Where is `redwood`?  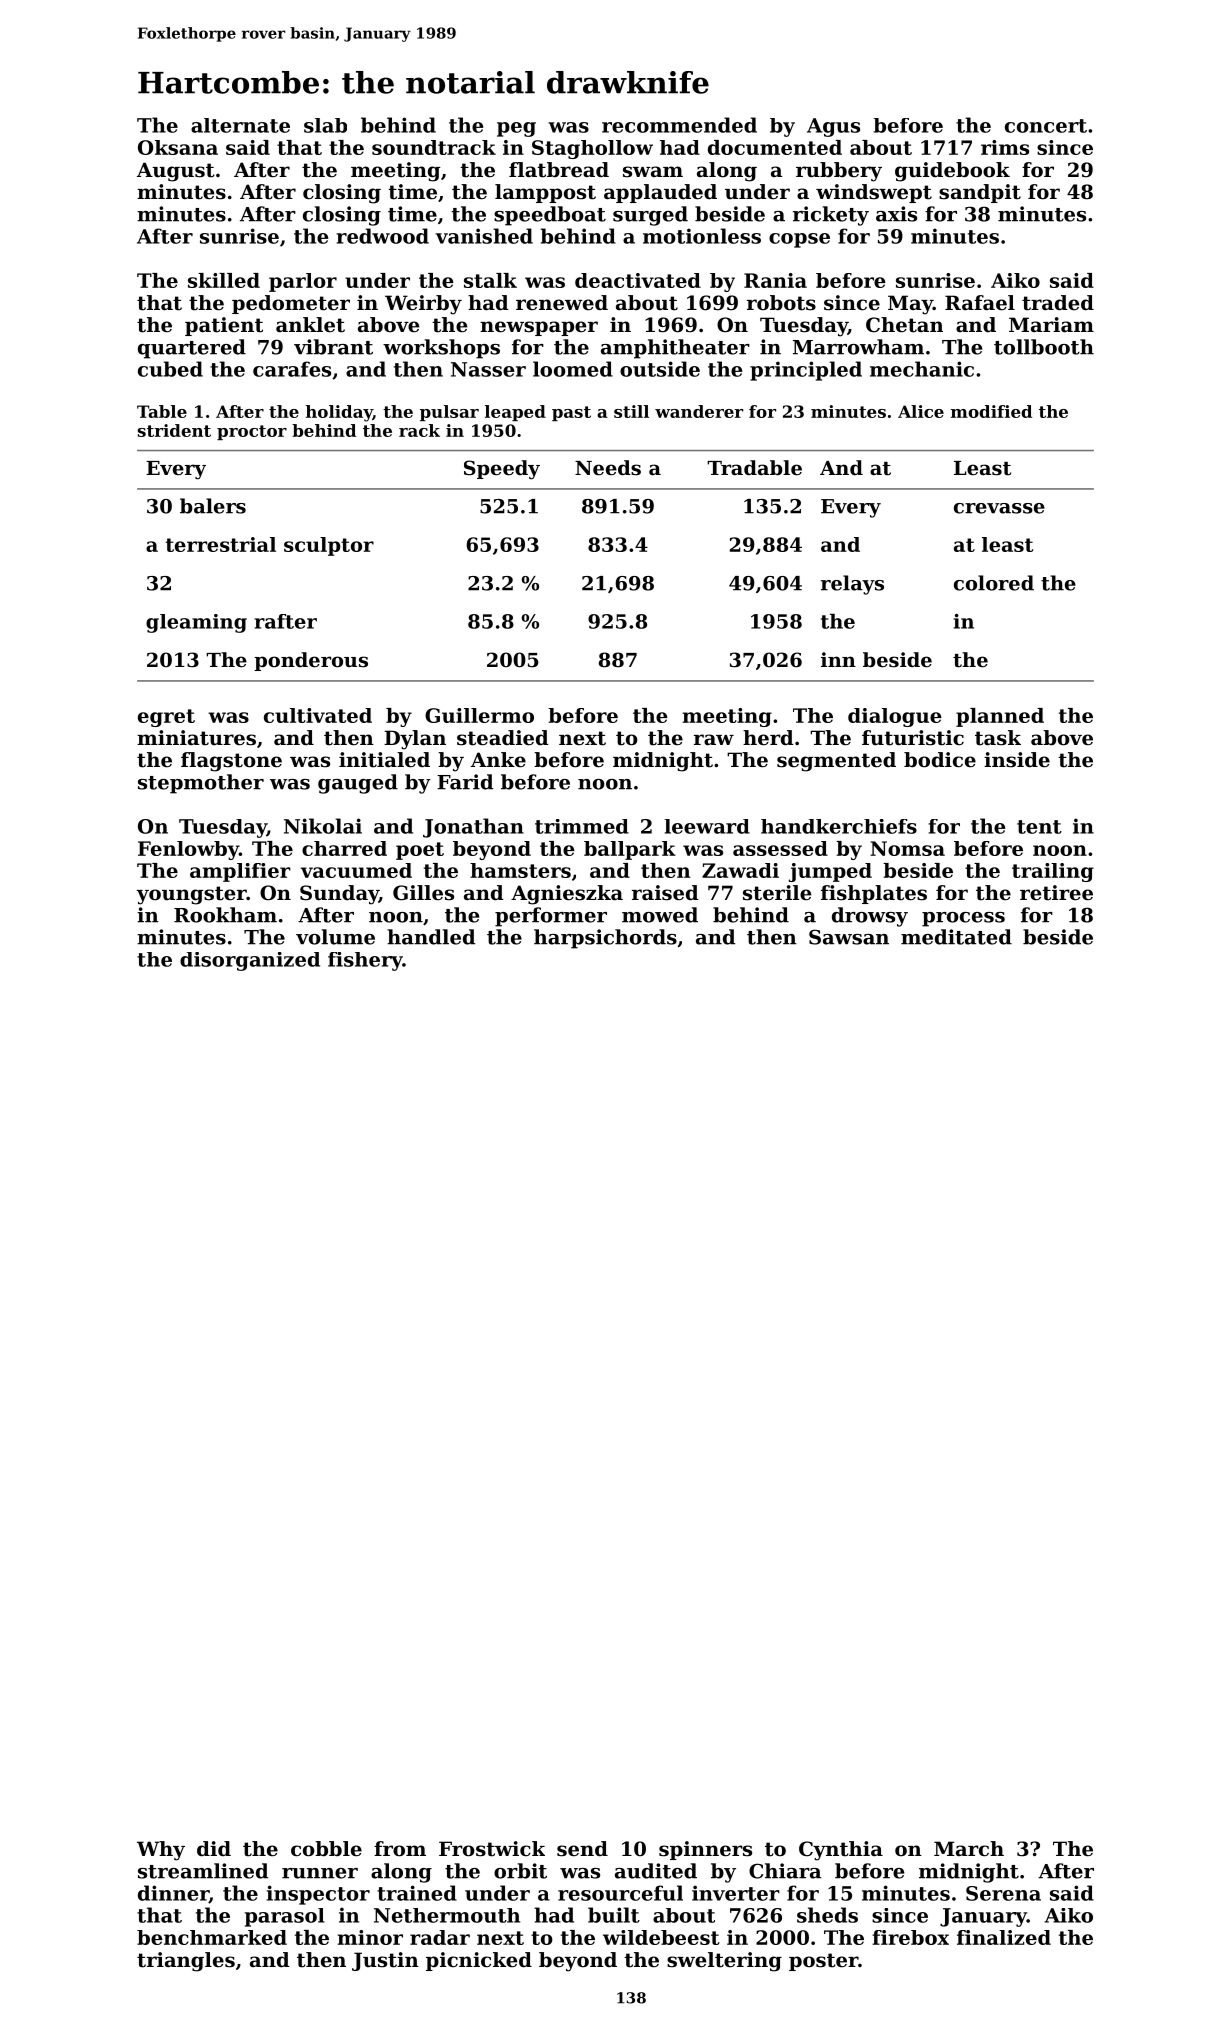
redwood is located at coordinates (382, 236).
